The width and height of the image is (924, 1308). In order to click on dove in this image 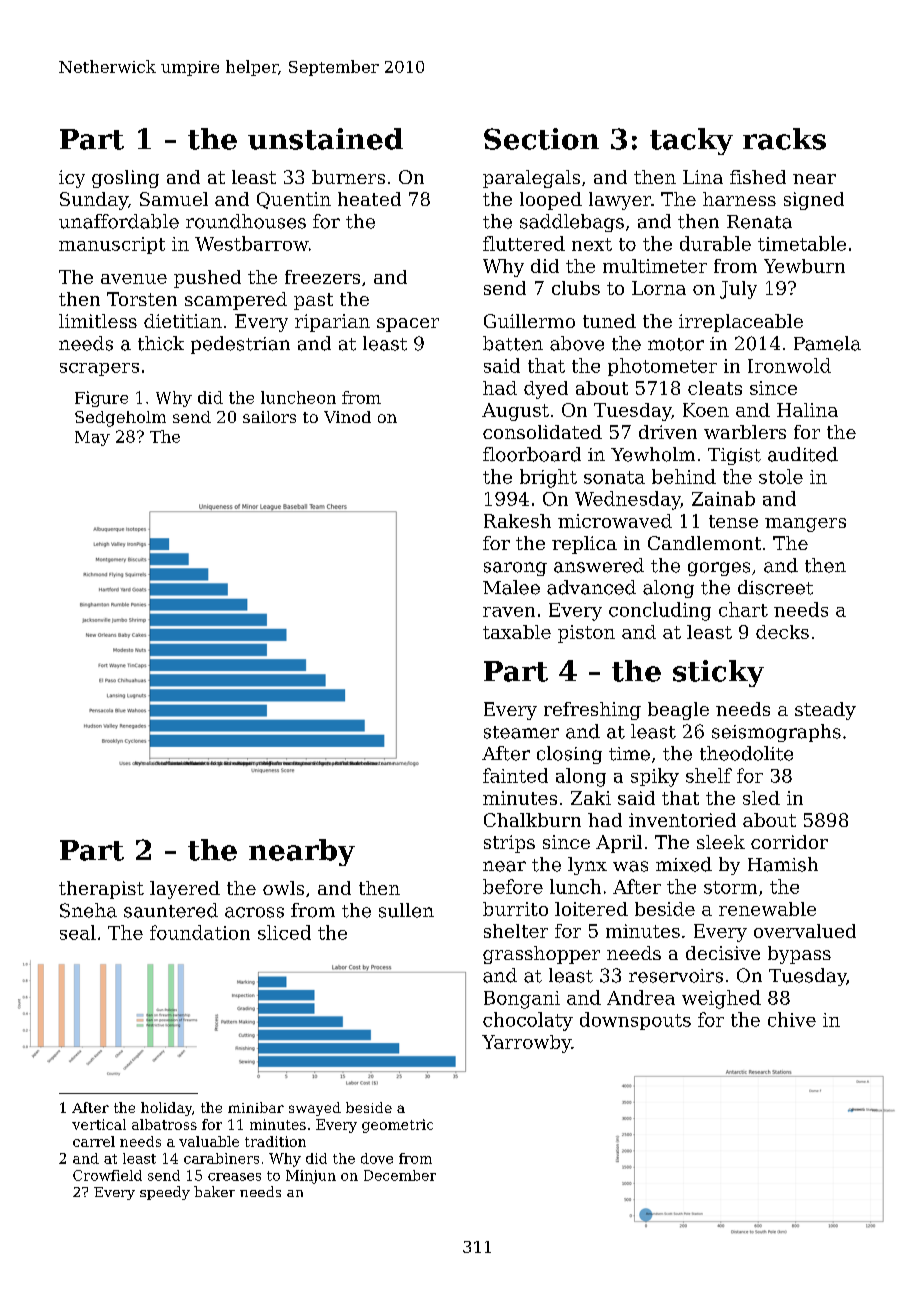, I will do `click(377, 1158)`.
